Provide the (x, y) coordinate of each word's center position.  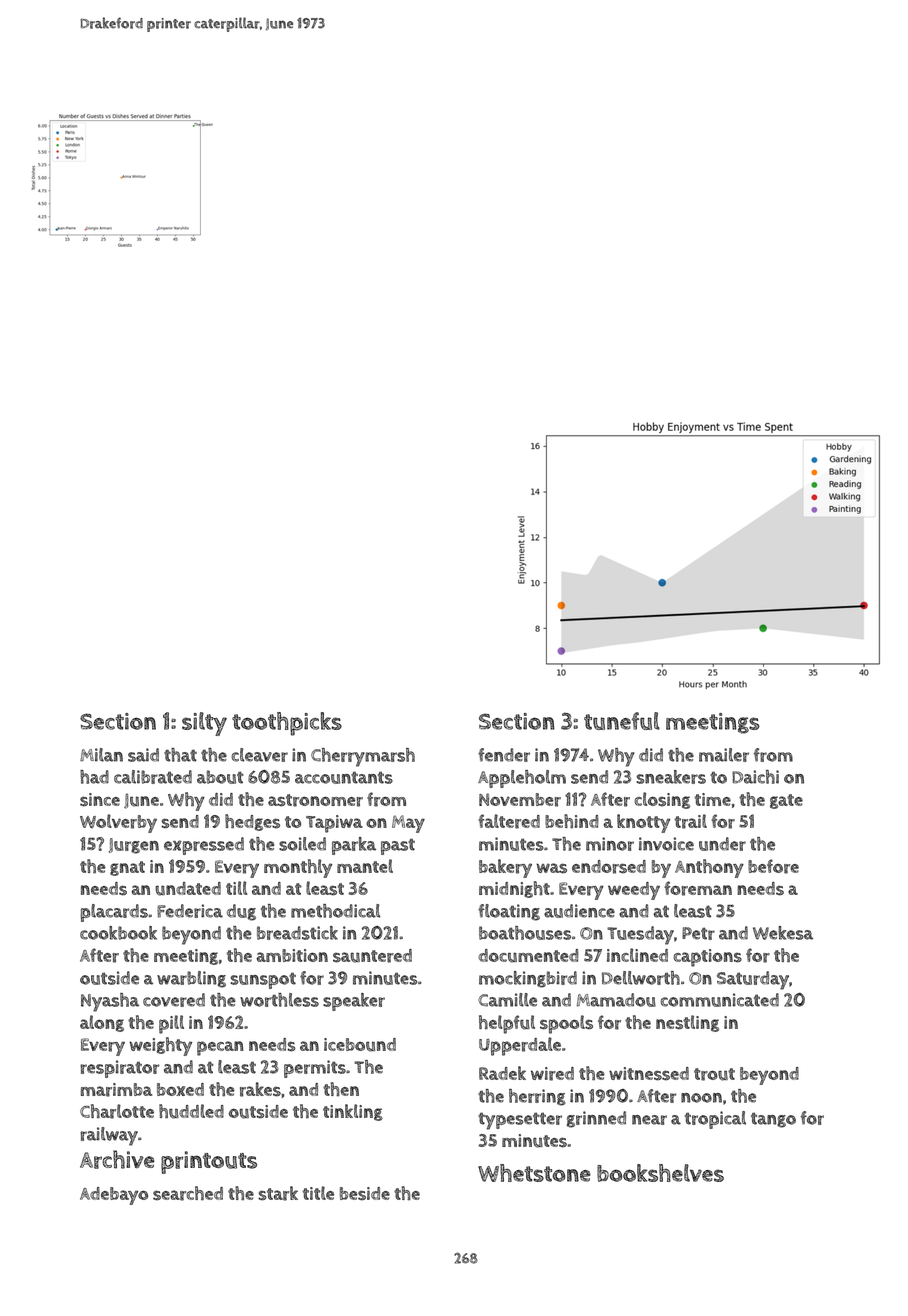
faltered (509, 821)
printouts (209, 1162)
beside (365, 1194)
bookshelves (660, 1173)
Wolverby (118, 823)
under (722, 844)
